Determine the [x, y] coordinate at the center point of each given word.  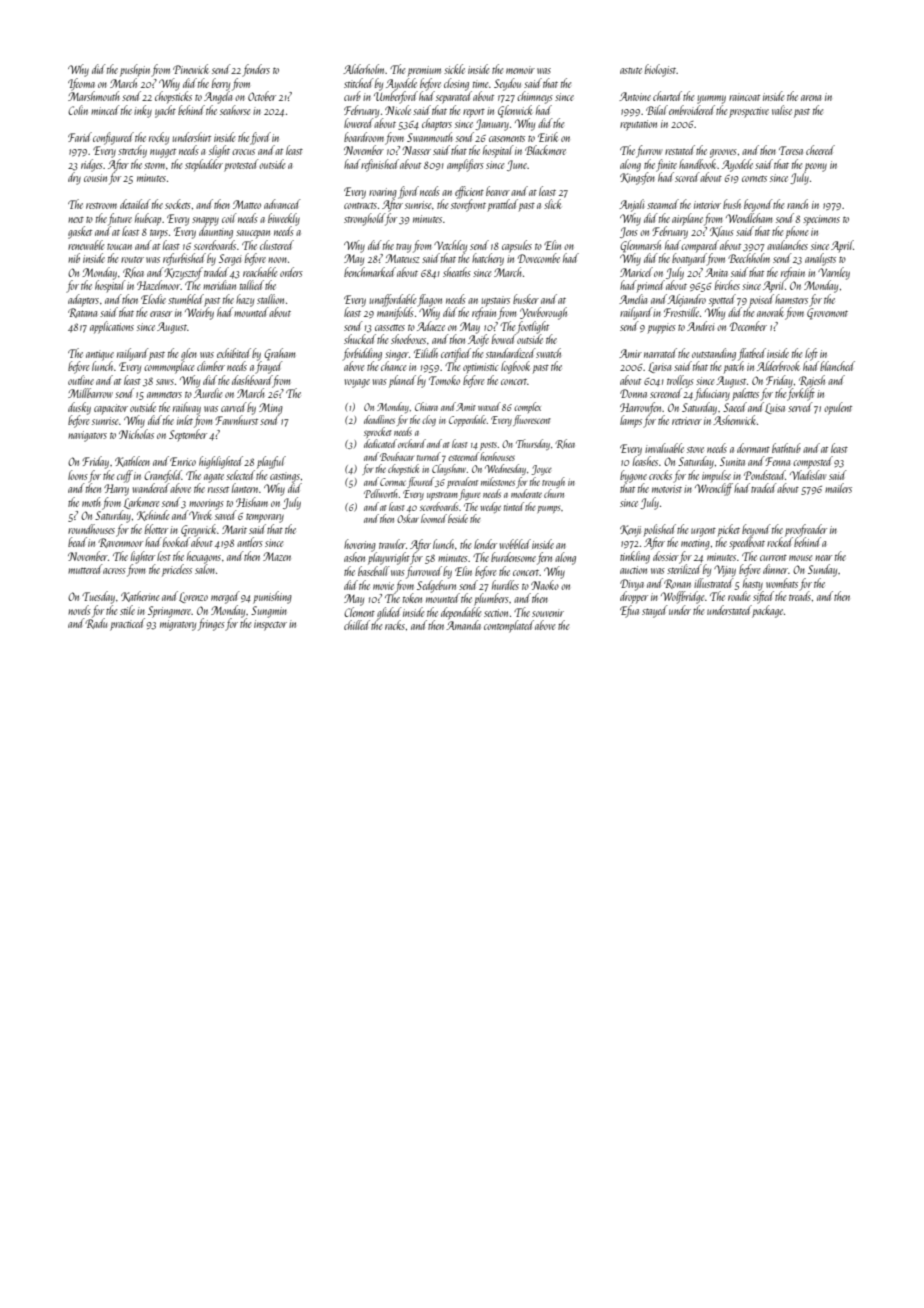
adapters [83, 300]
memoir [520, 70]
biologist [660, 70]
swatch [548, 353]
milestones [498, 481]
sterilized [684, 569]
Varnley [834, 273]
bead [77, 542]
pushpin [135, 70]
